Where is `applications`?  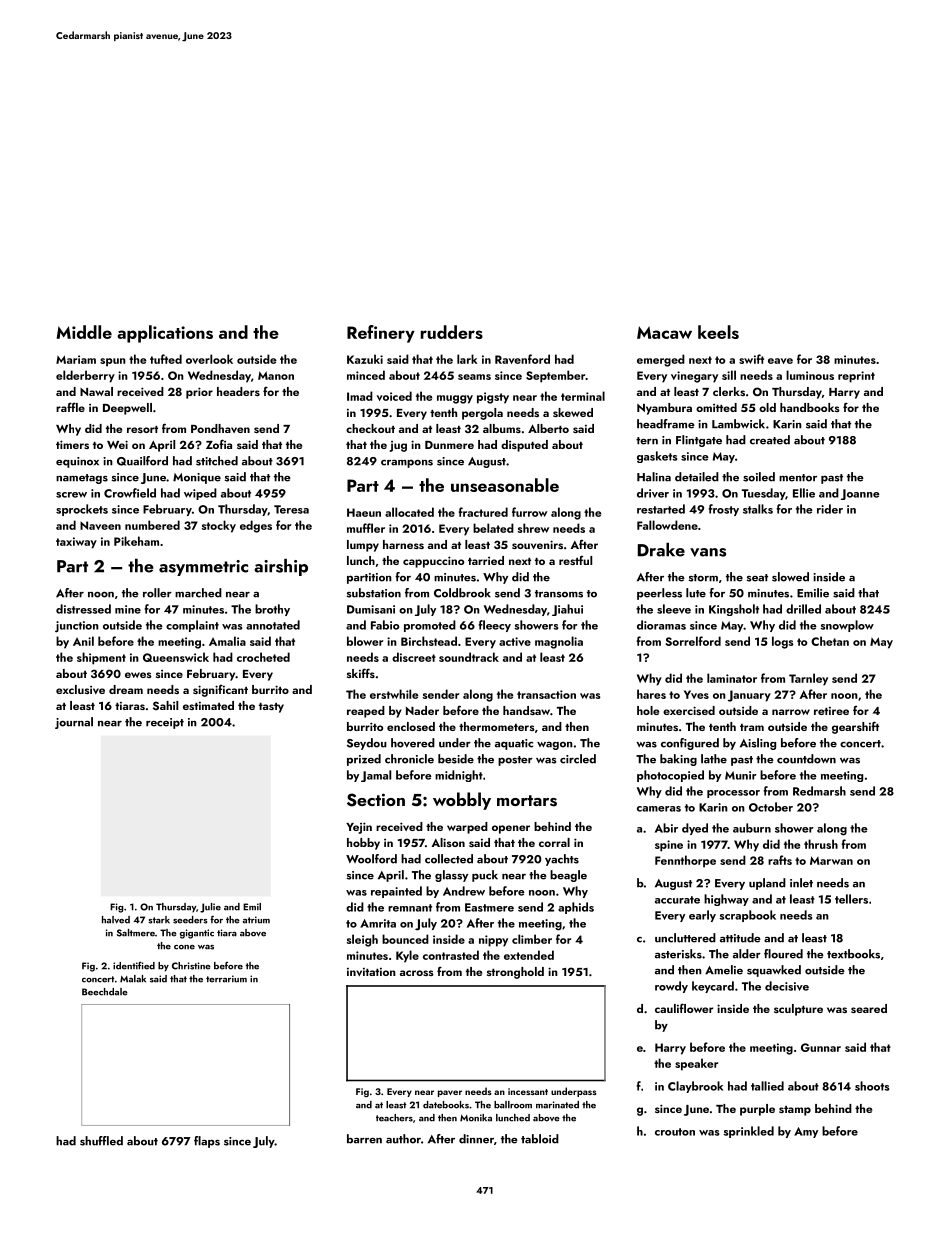 applications is located at coordinates (165, 334).
